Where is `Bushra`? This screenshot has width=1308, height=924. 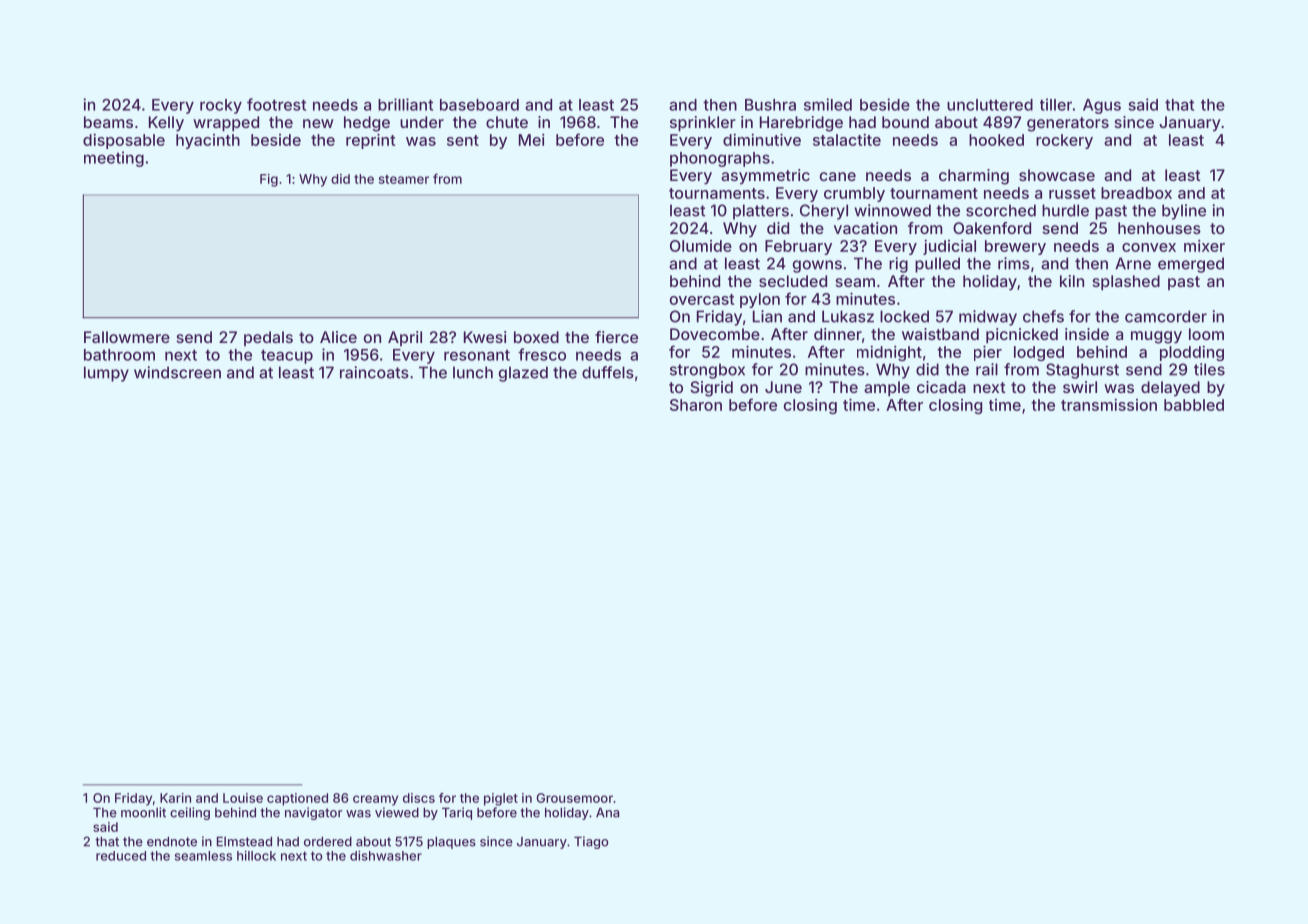 Bushra is located at coordinates (770, 105).
